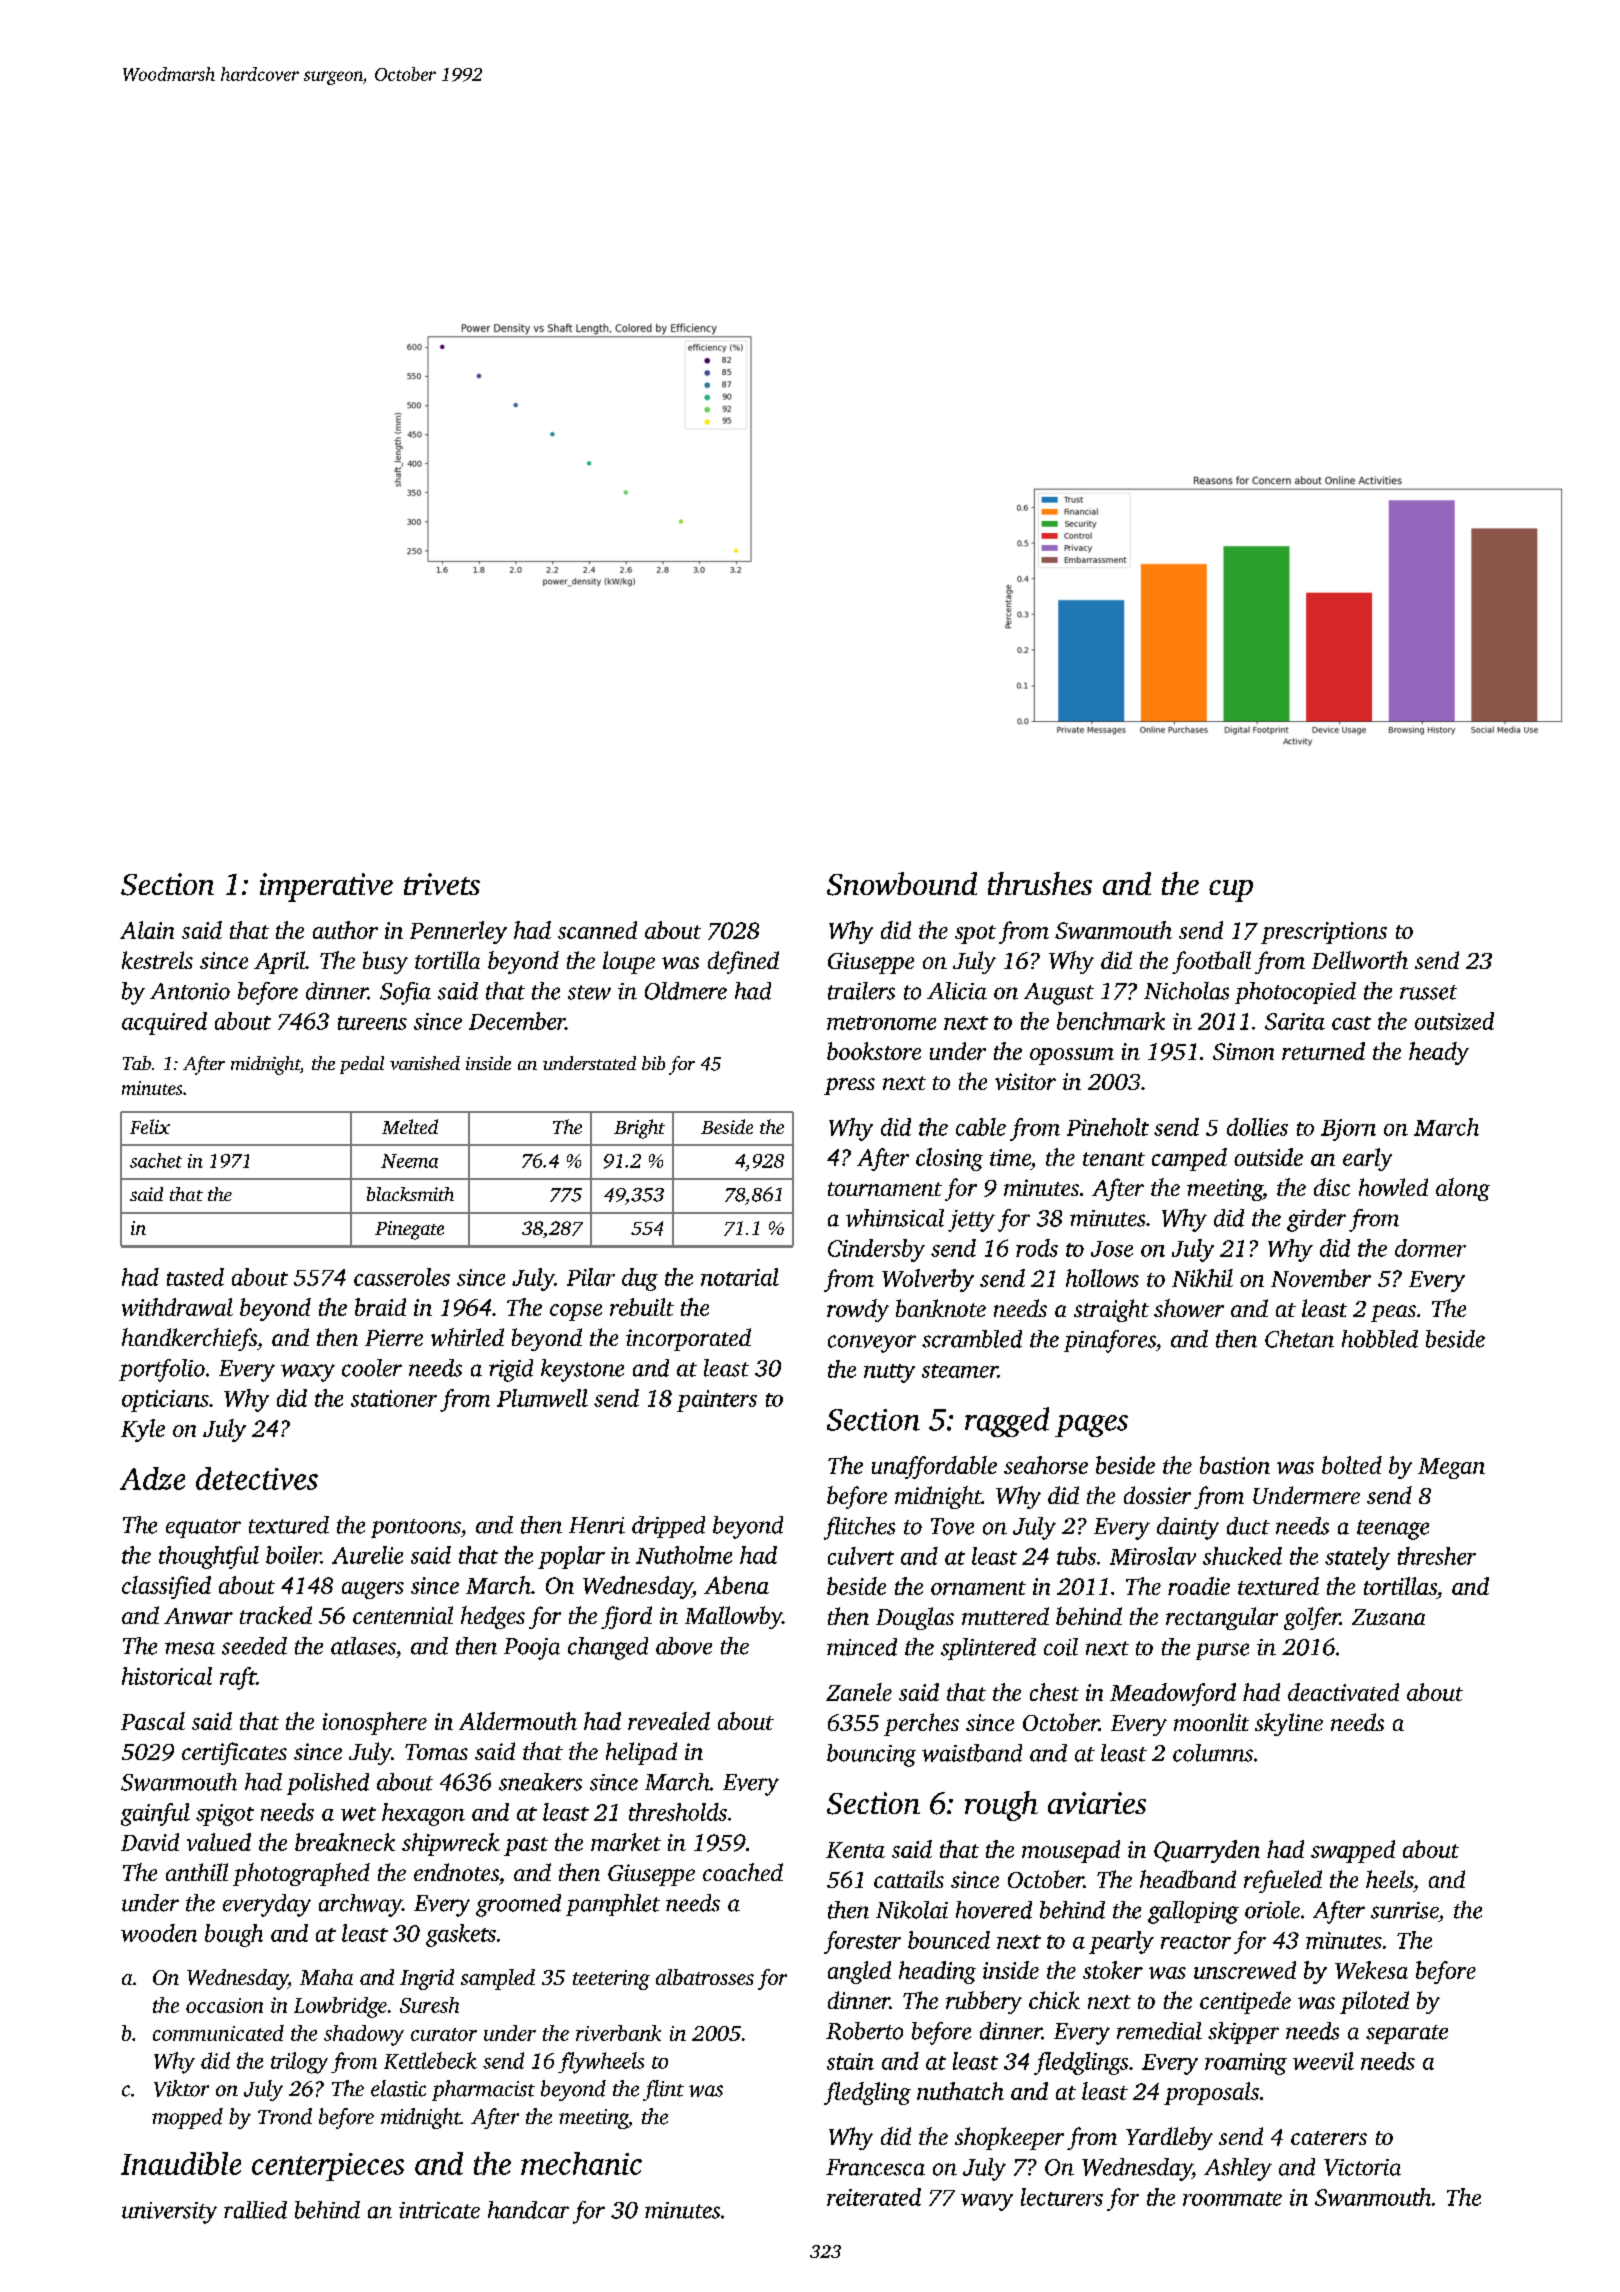  I want to click on metronome, so click(881, 1023).
